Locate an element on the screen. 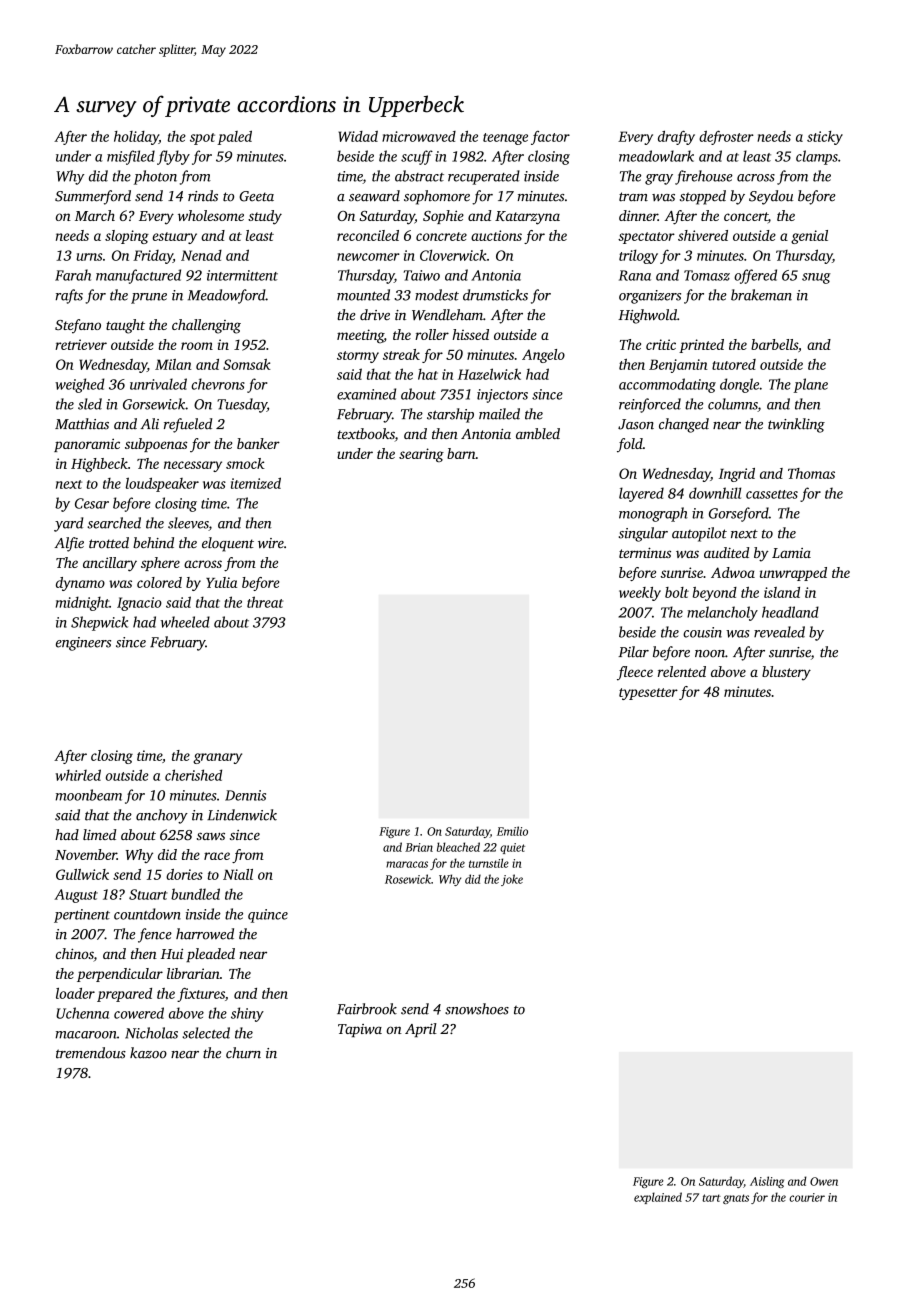 The height and width of the screenshot is (1316, 908). searing is located at coordinates (421, 455).
